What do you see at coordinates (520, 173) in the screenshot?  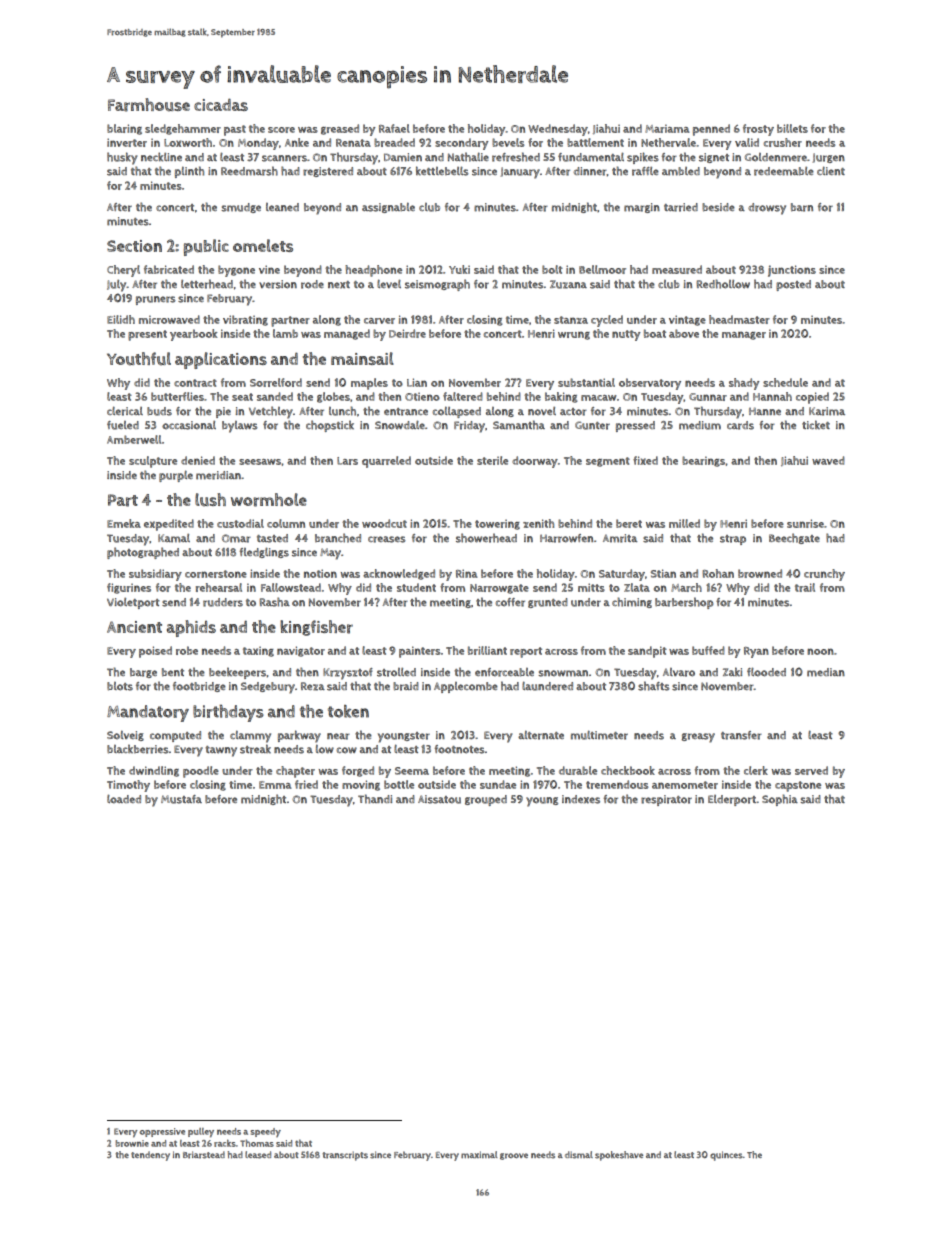 I see `January` at bounding box center [520, 173].
